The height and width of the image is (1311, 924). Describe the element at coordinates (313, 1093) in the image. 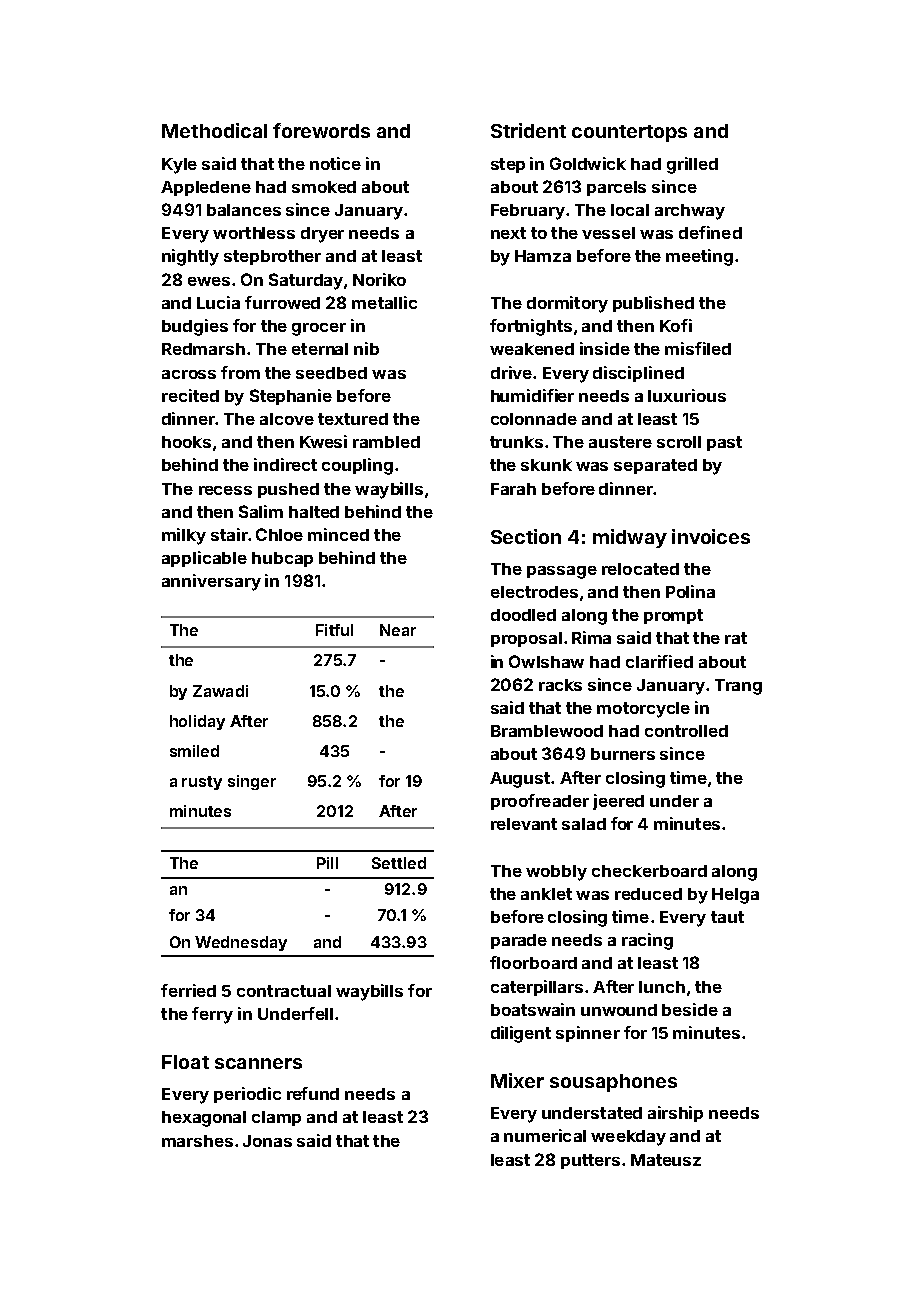

I see `refund` at that location.
